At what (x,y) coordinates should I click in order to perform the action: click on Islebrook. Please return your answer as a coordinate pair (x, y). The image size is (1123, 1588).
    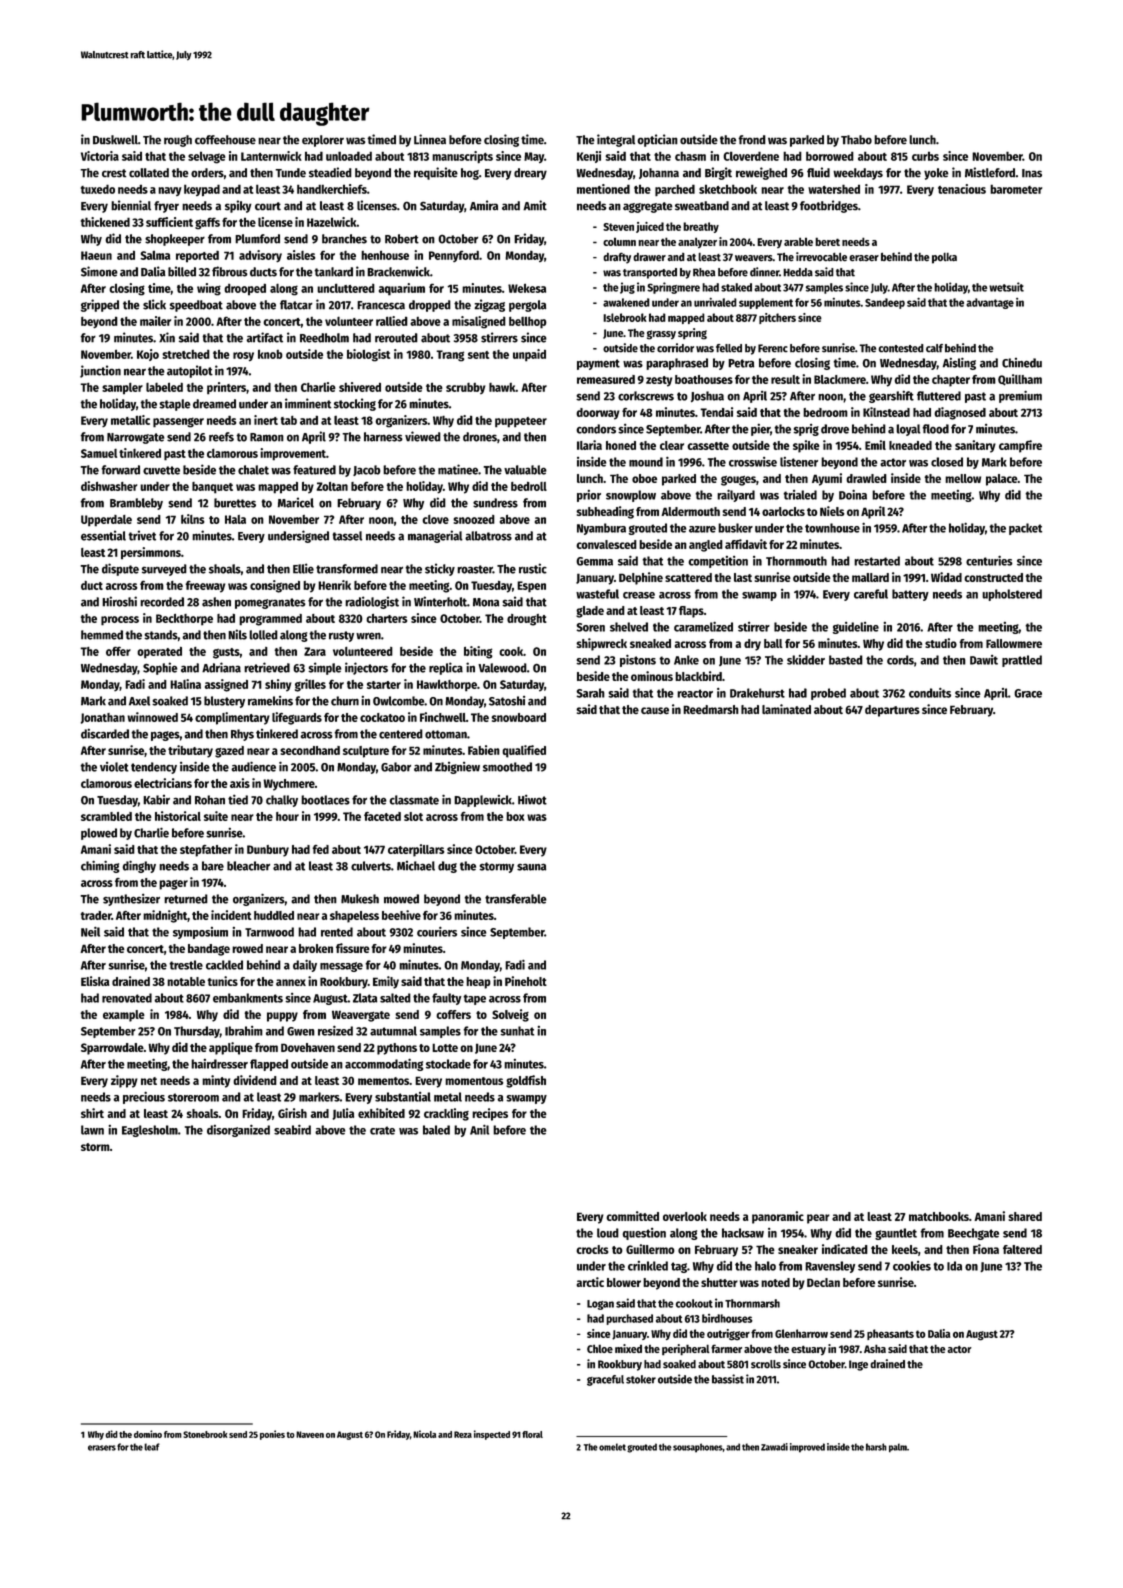
    Looking at the image, I should click on (625, 317).
